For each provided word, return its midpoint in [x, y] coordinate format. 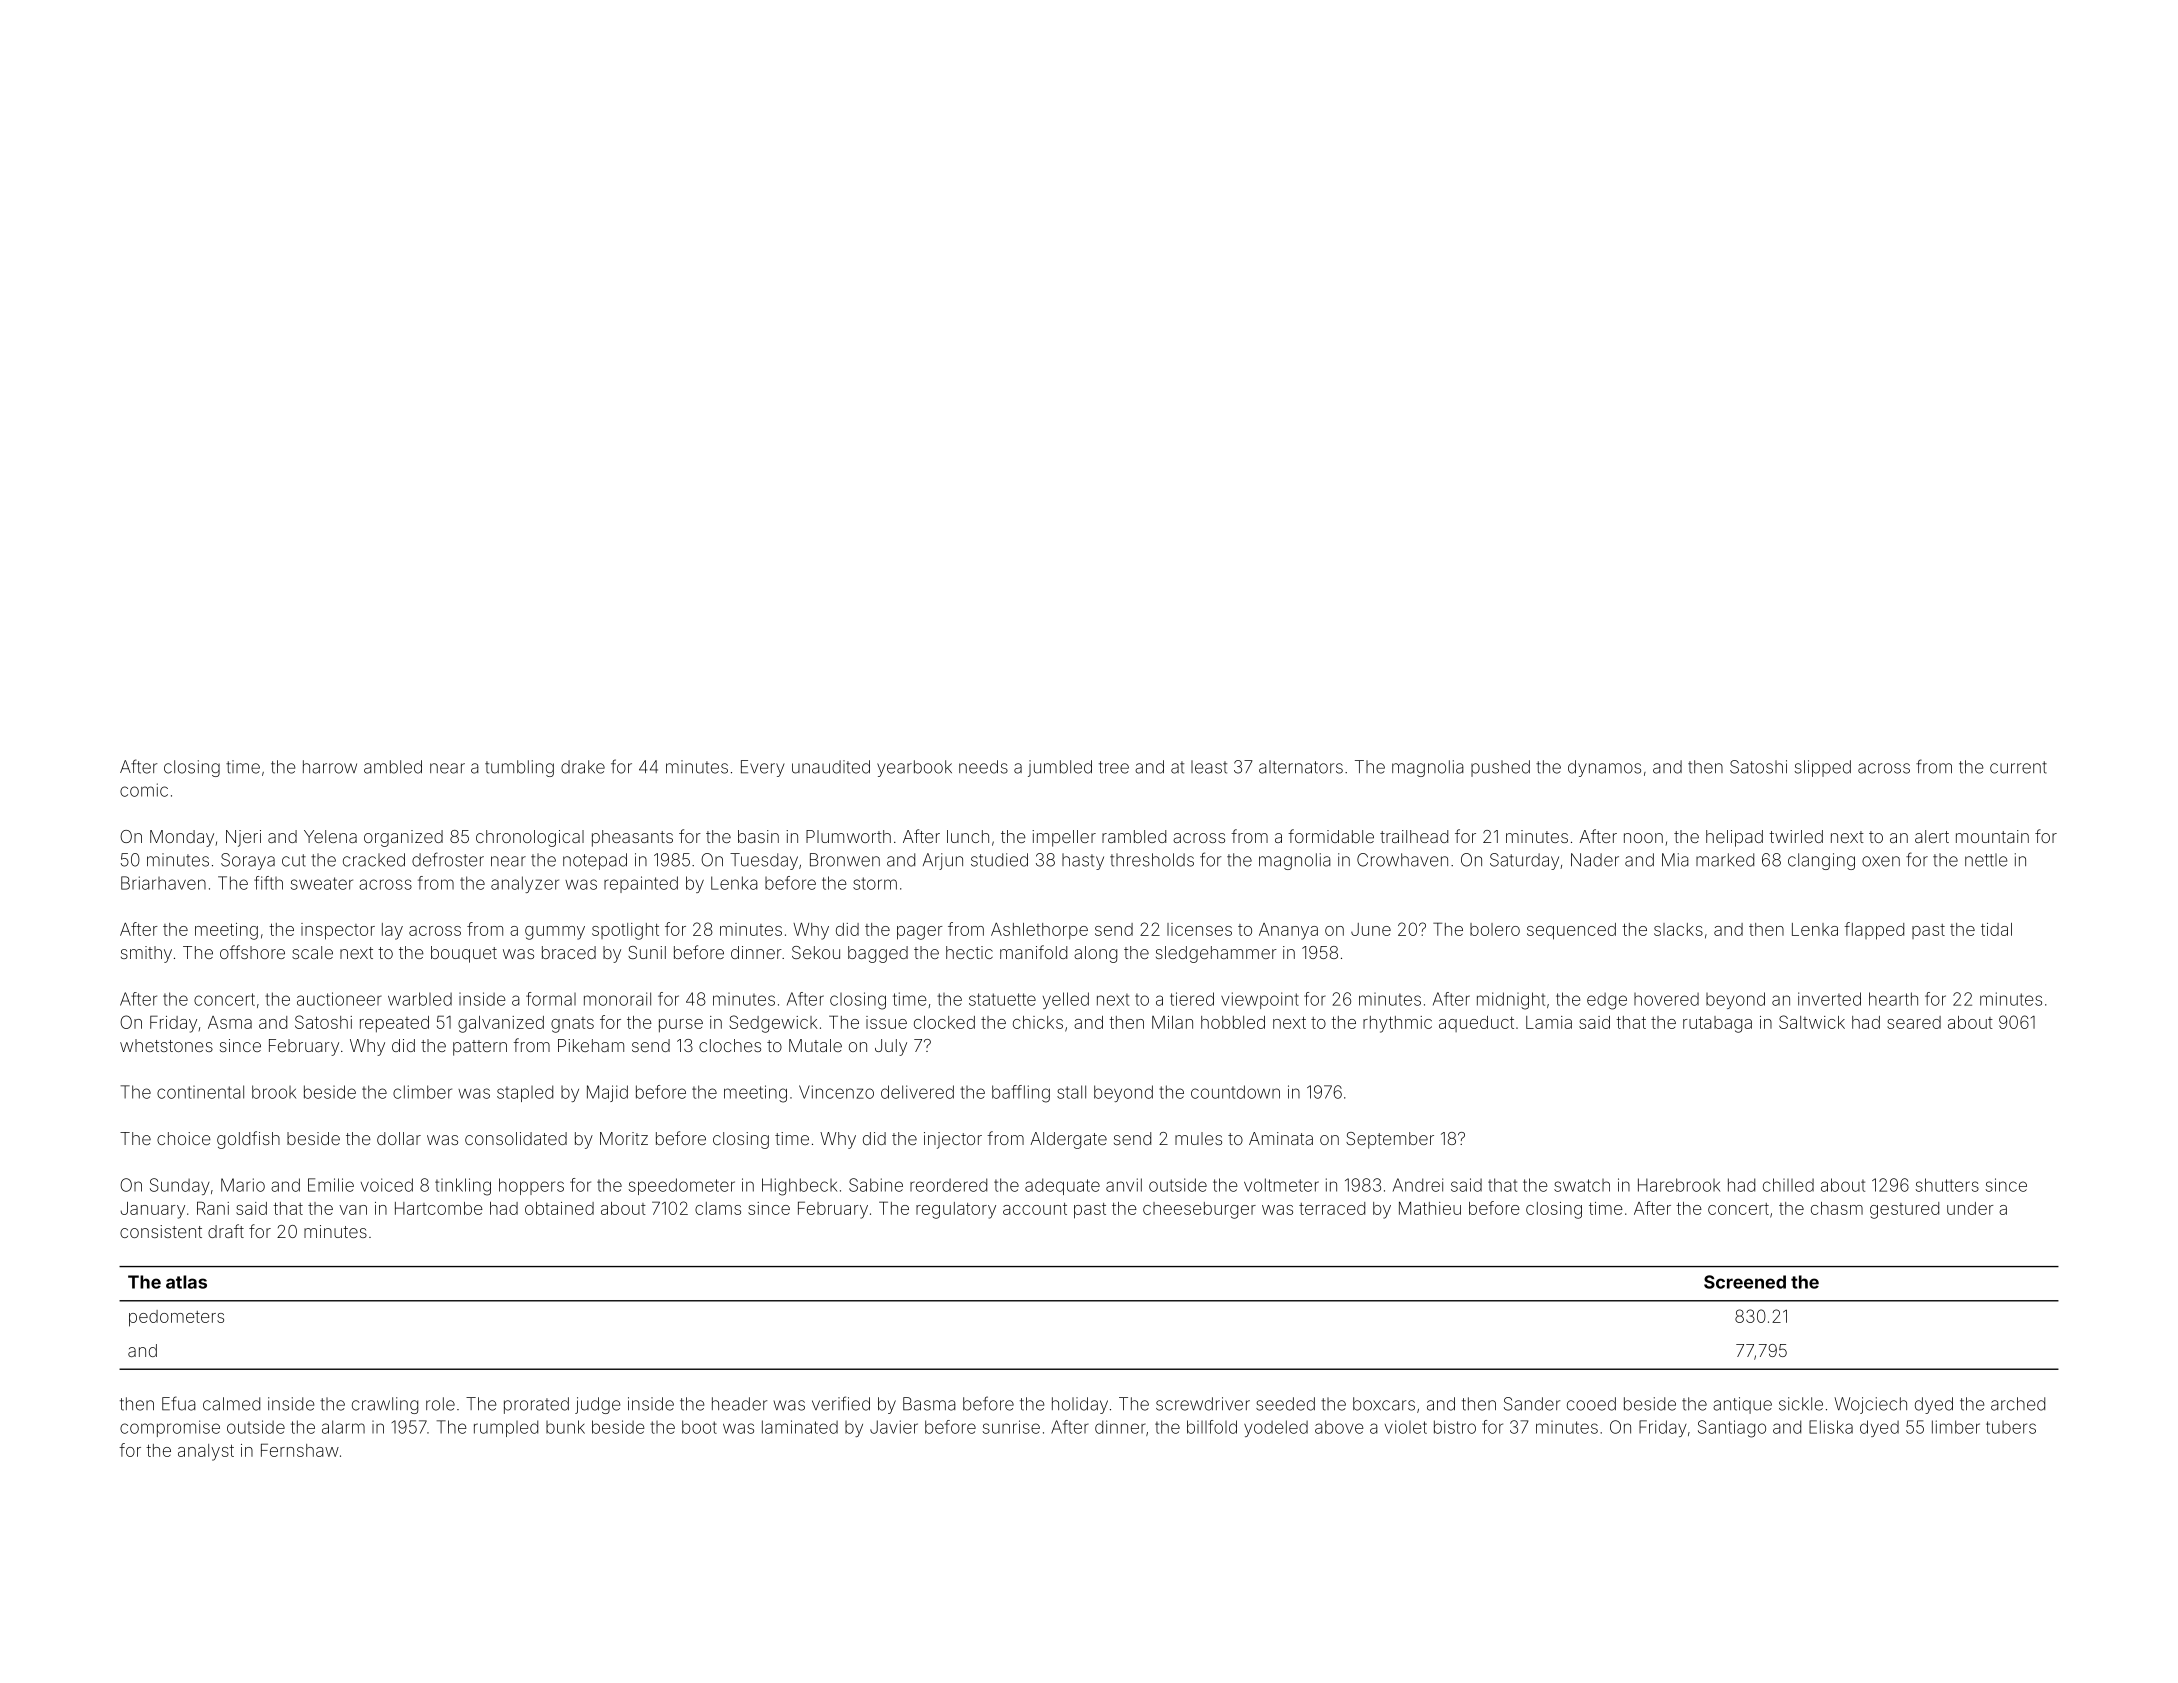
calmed [231, 1404]
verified [841, 1403]
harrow [330, 767]
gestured [1904, 1210]
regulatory [956, 1210]
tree [1114, 767]
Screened [1745, 1282]
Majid [607, 1093]
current [2018, 767]
